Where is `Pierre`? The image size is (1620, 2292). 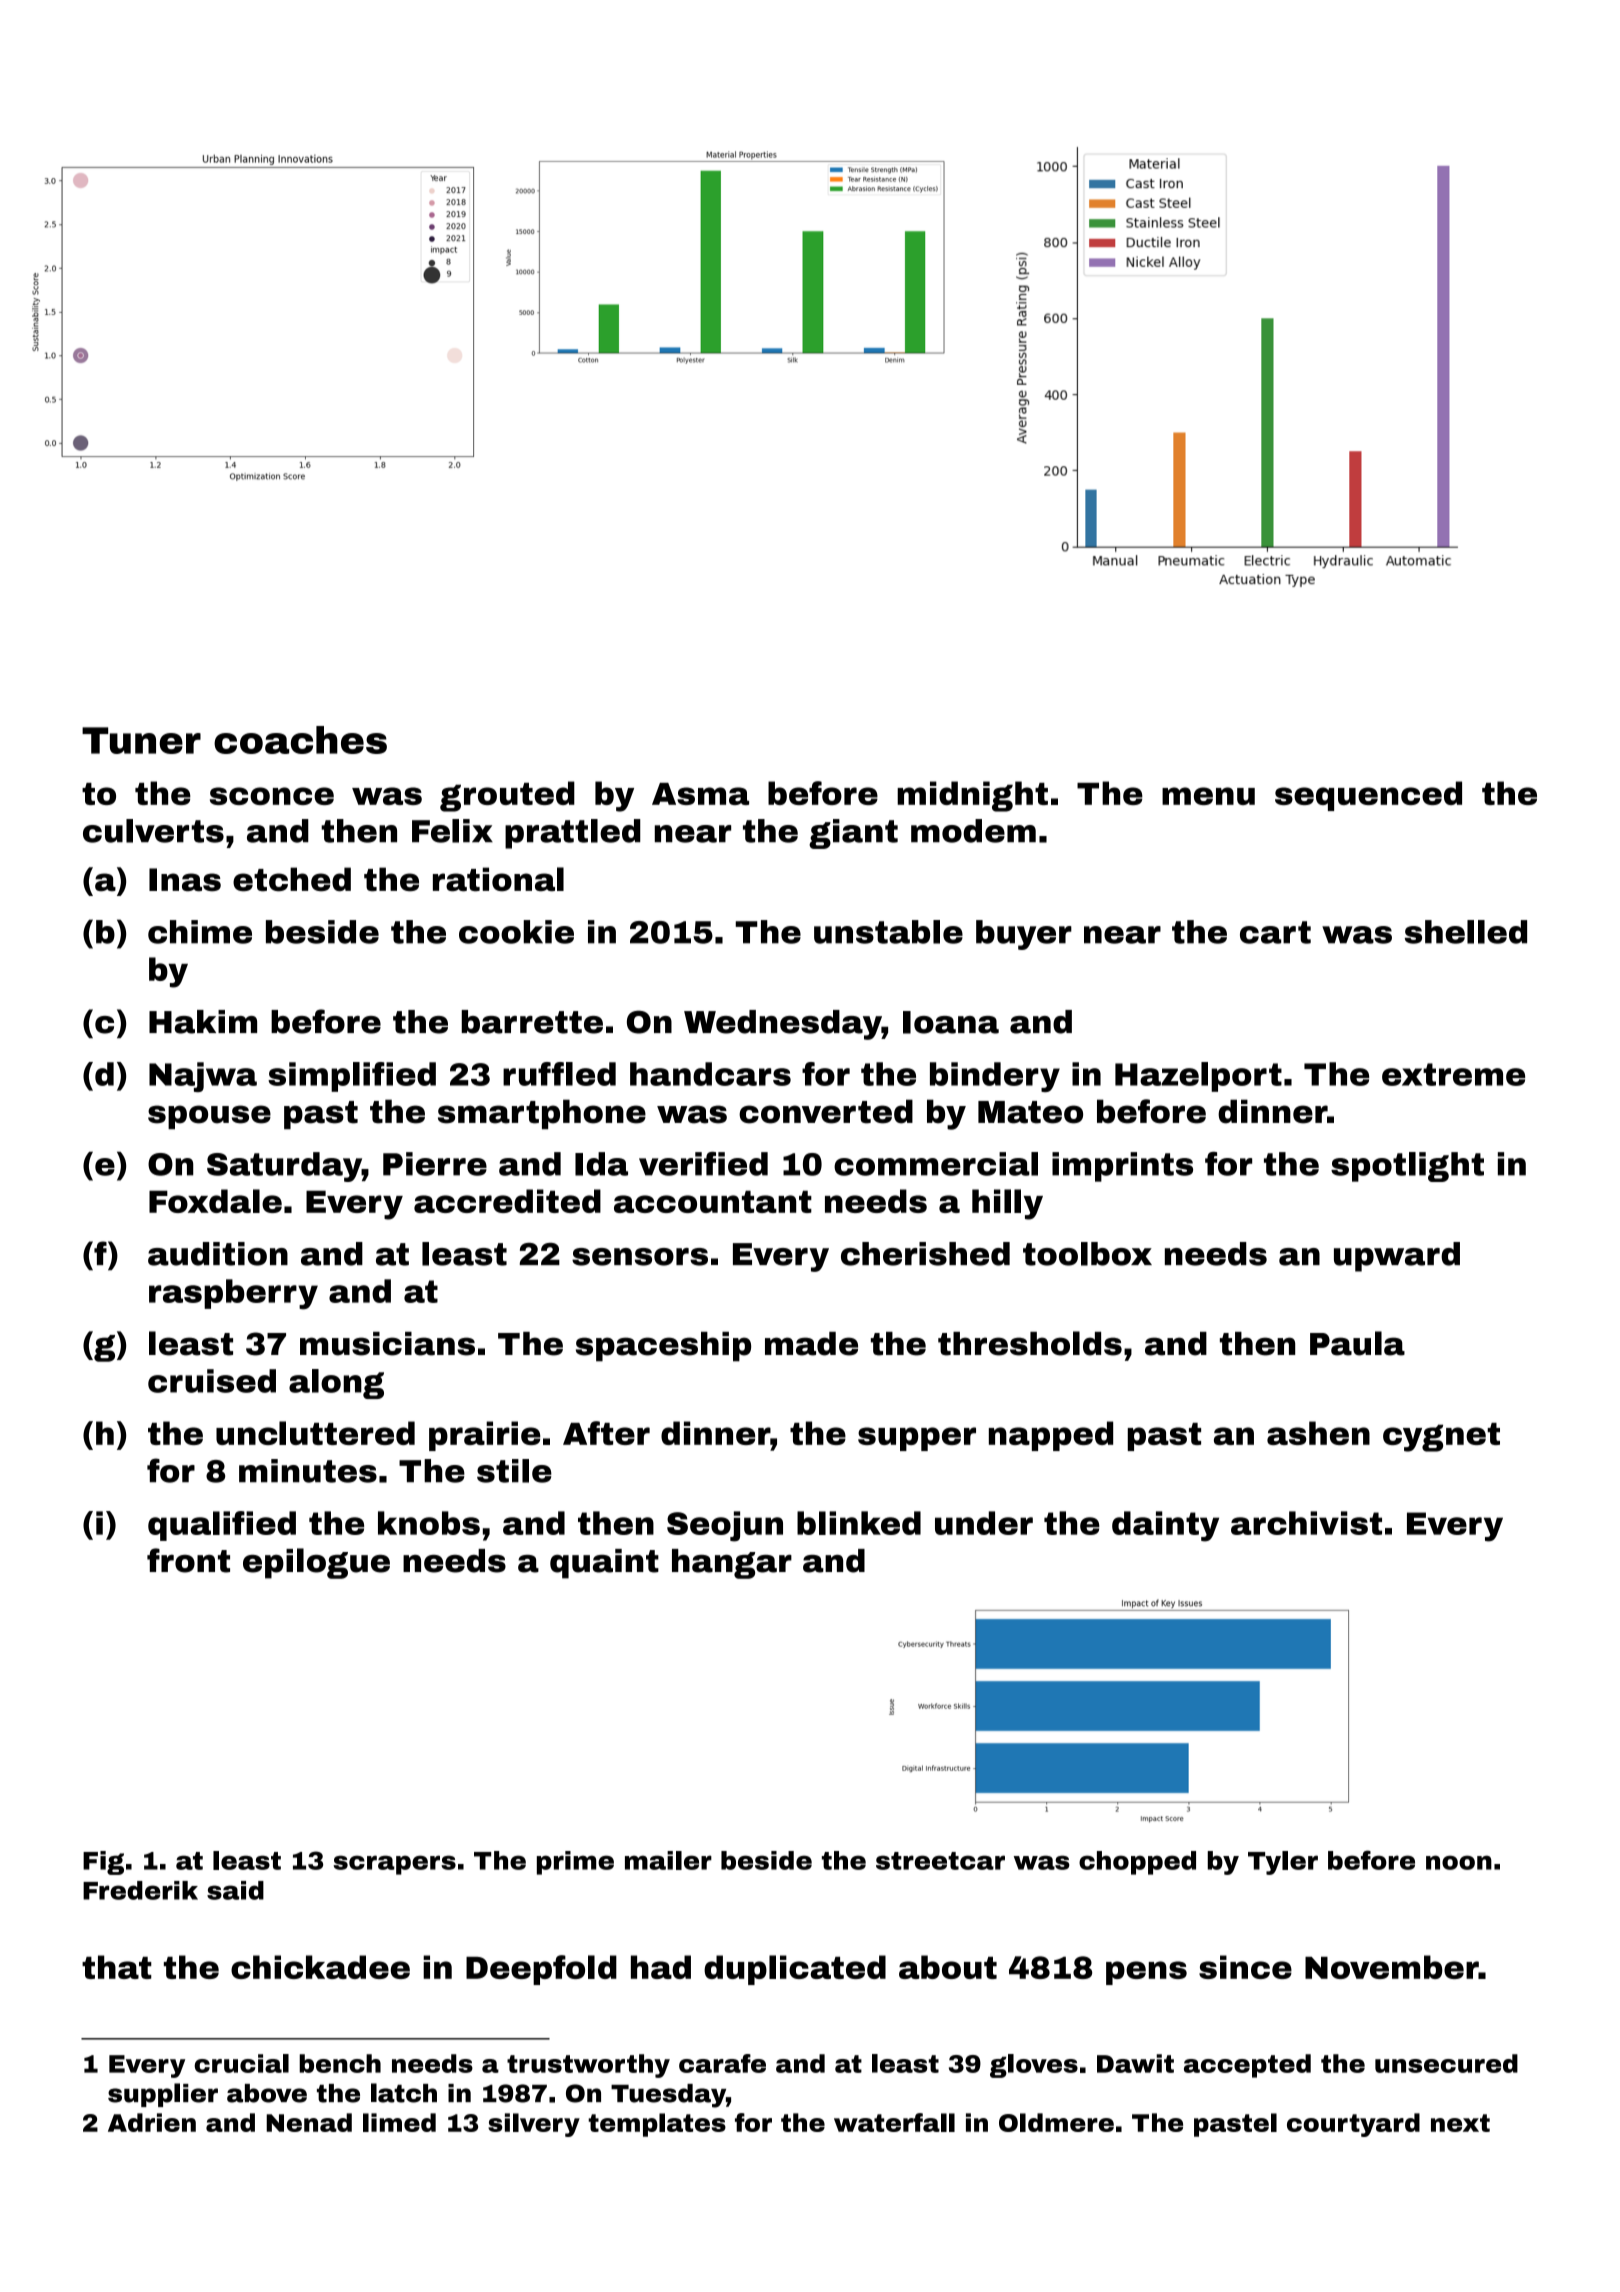
Pierre is located at coordinates (435, 1164).
